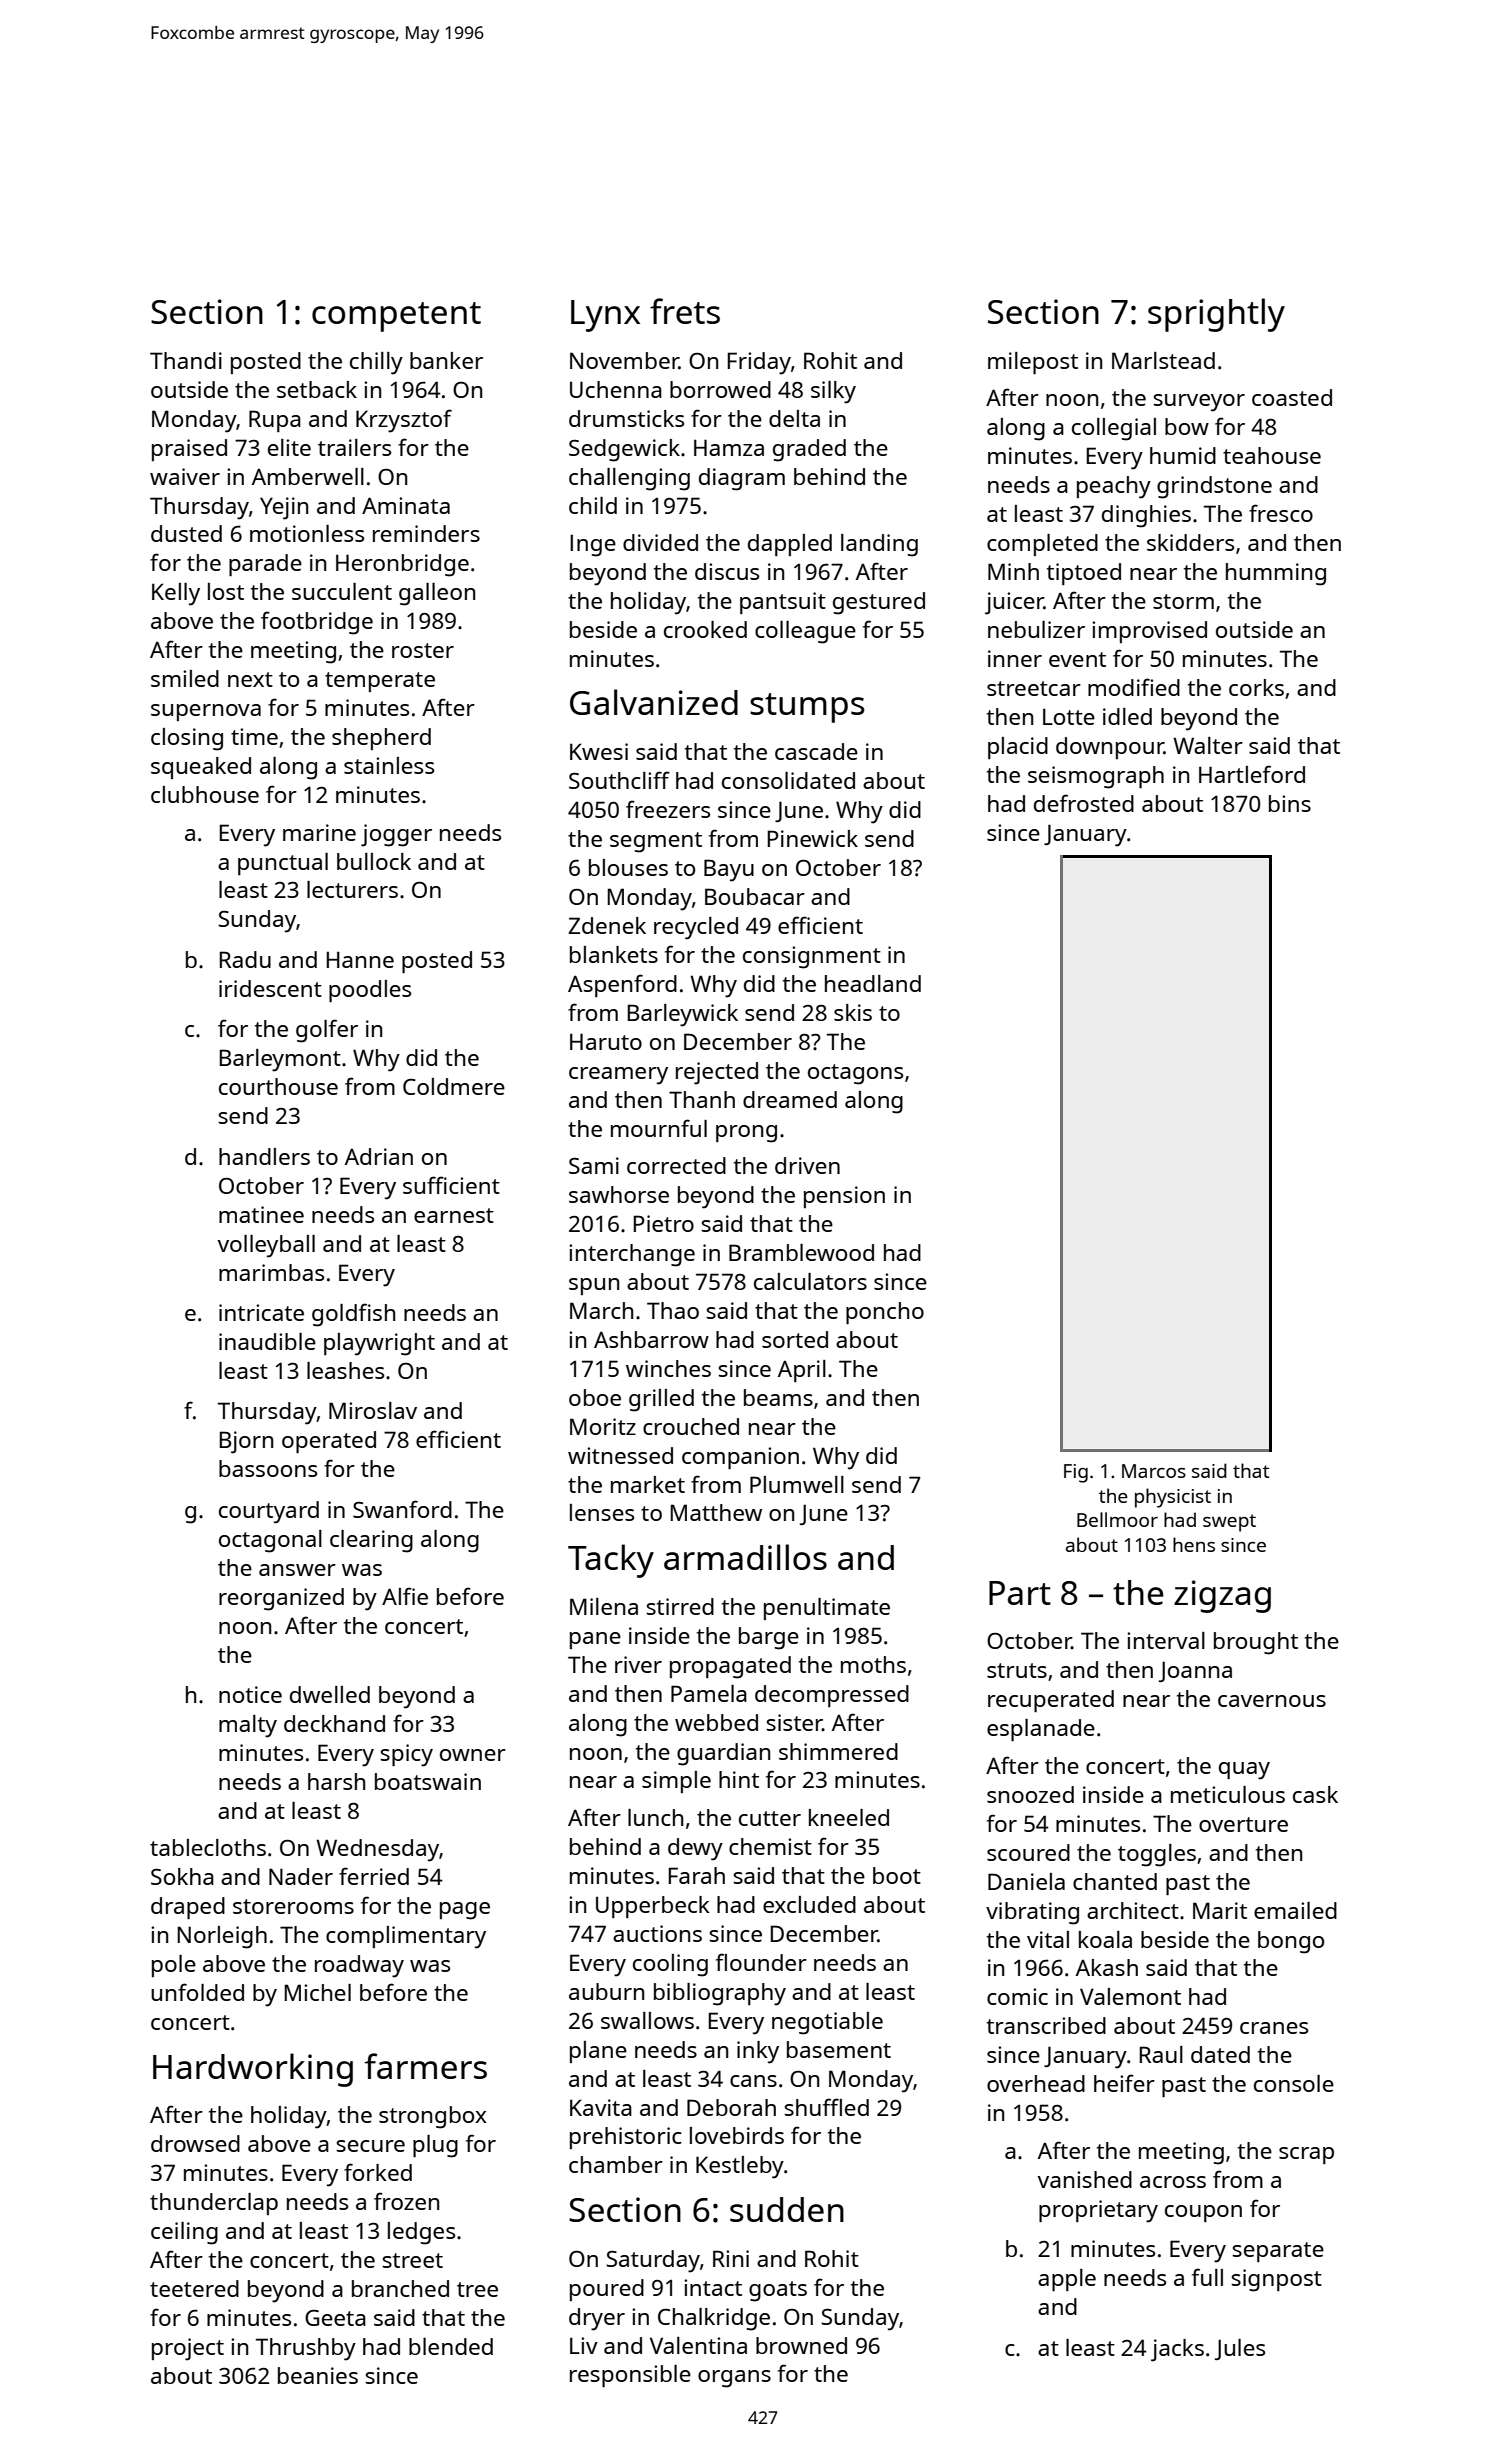 The image size is (1496, 2464). What do you see at coordinates (301, 1876) in the screenshot?
I see `Nader` at bounding box center [301, 1876].
